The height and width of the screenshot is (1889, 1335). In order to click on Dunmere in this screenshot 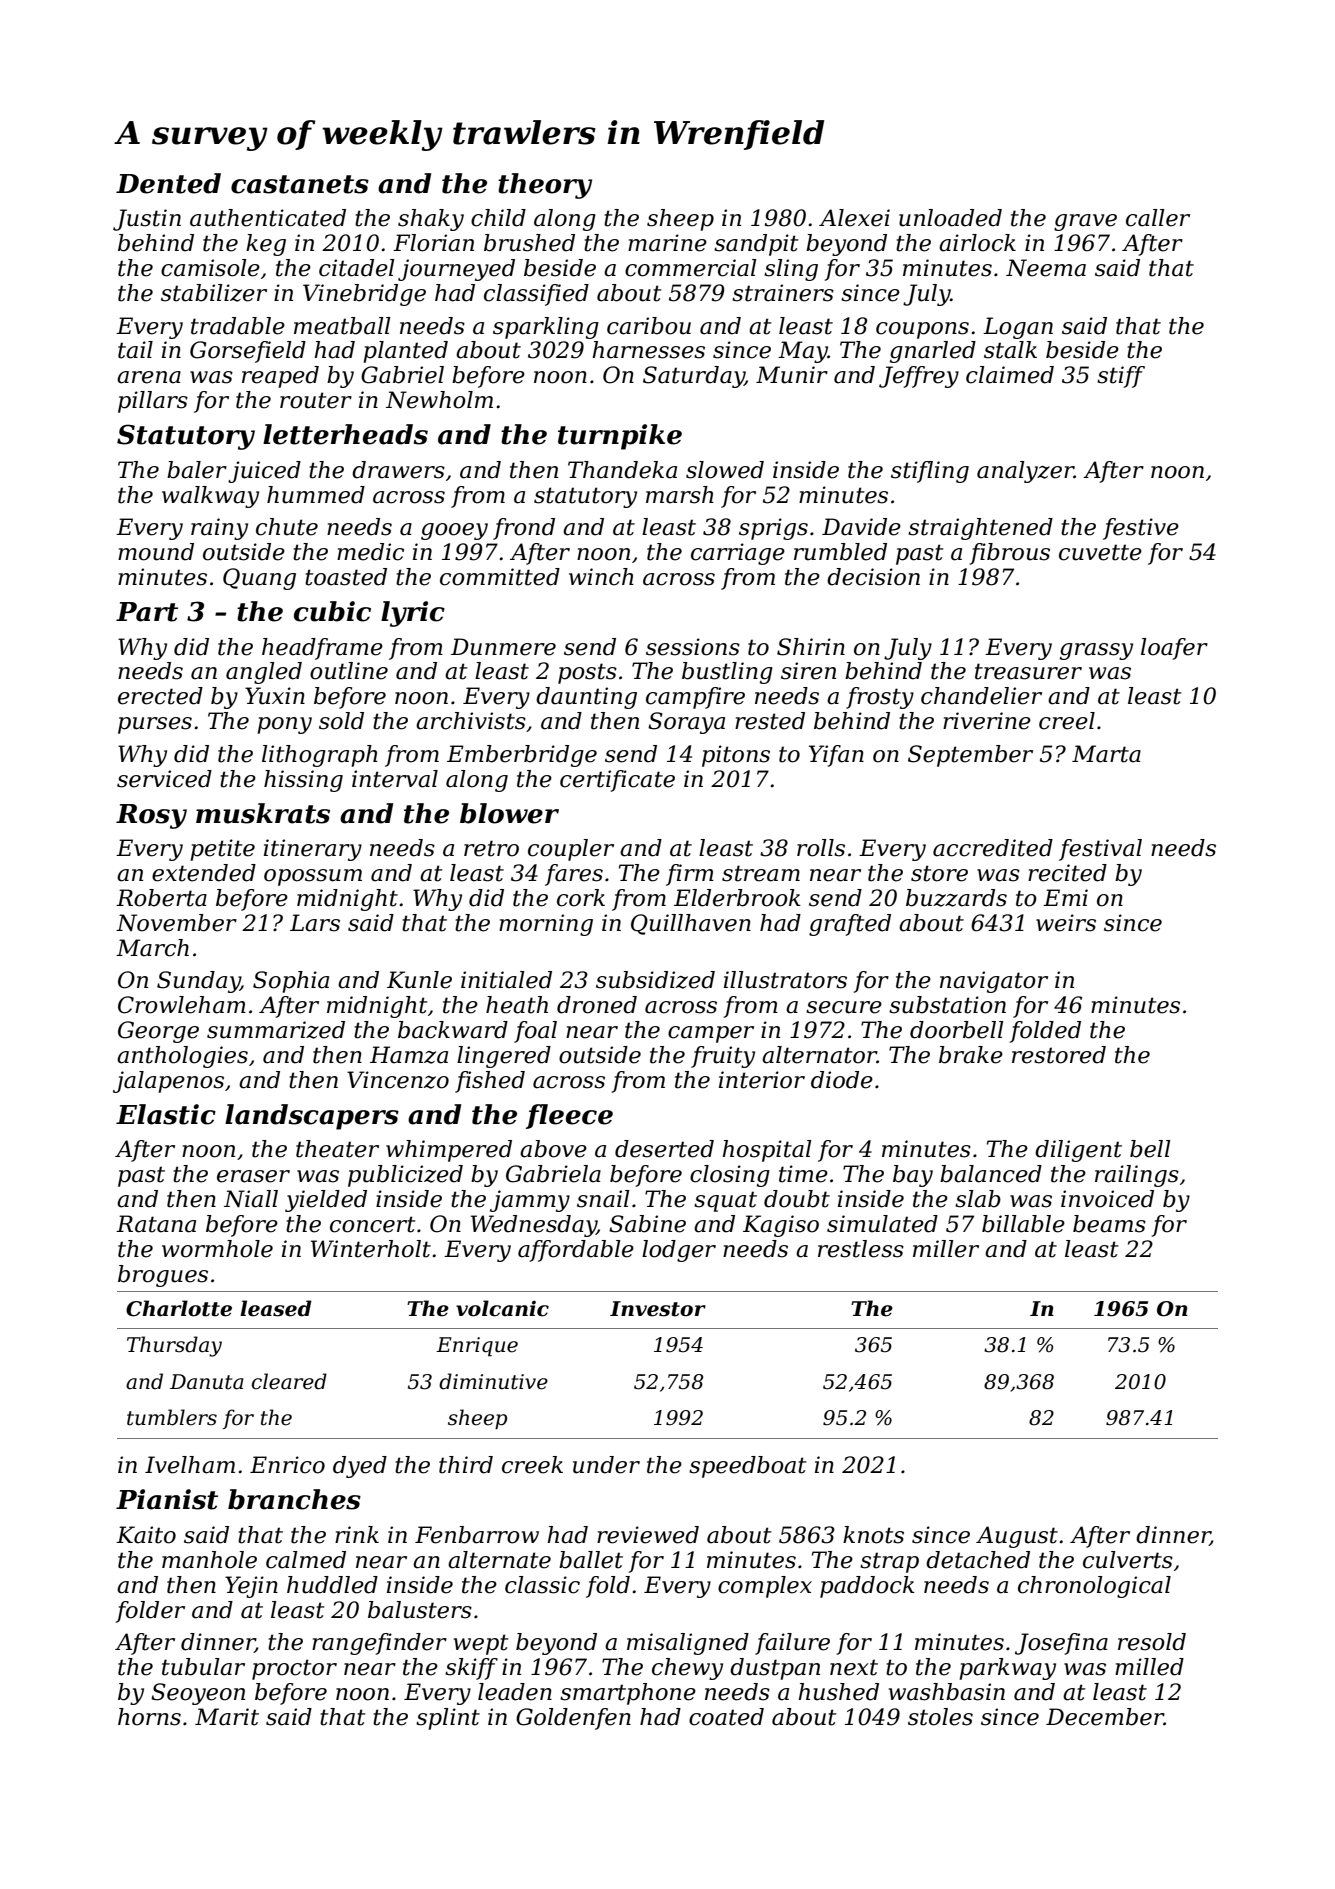, I will do `click(503, 647)`.
